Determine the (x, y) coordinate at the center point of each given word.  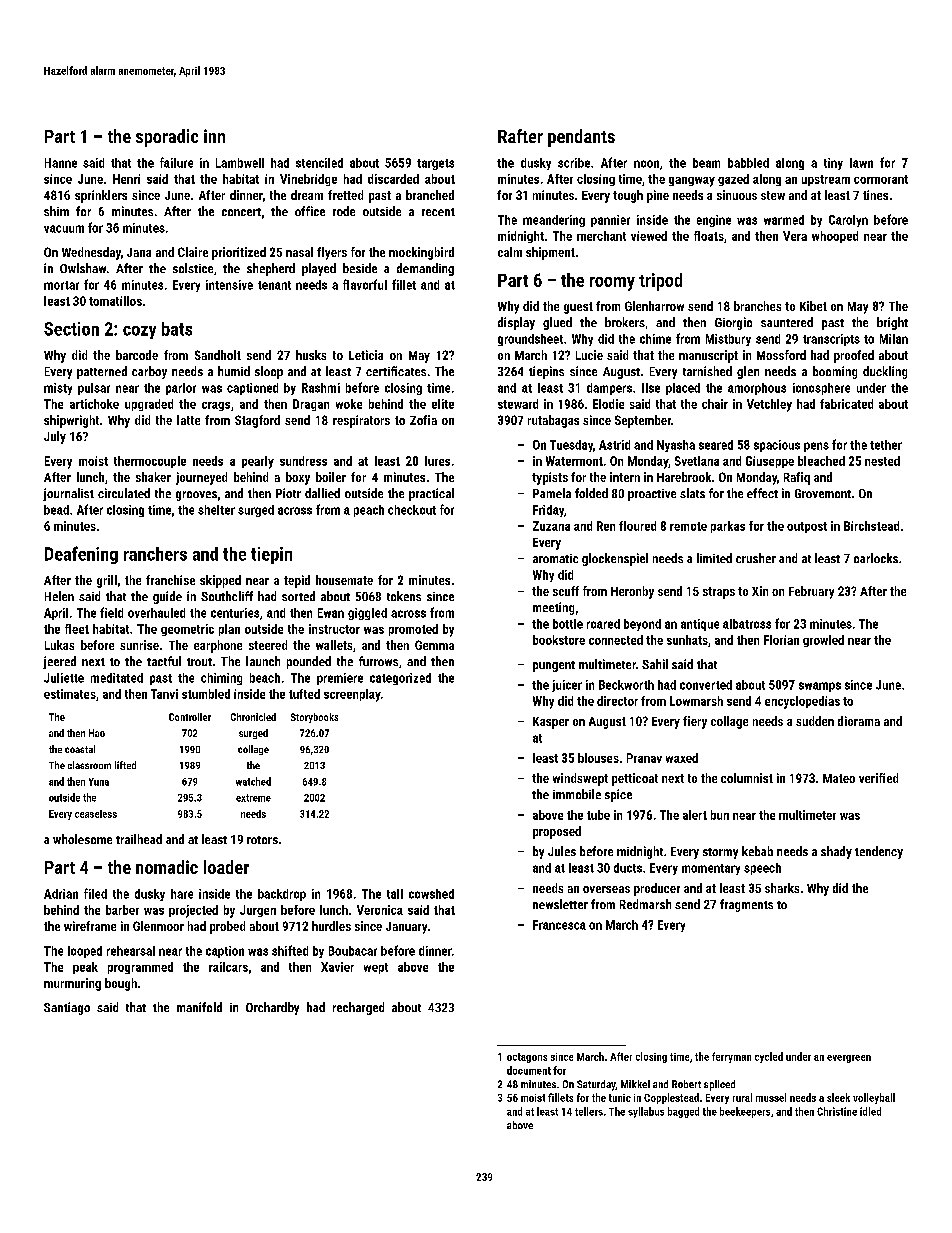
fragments (746, 905)
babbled (748, 163)
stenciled (319, 163)
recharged (358, 1008)
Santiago (67, 1008)
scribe (574, 163)
